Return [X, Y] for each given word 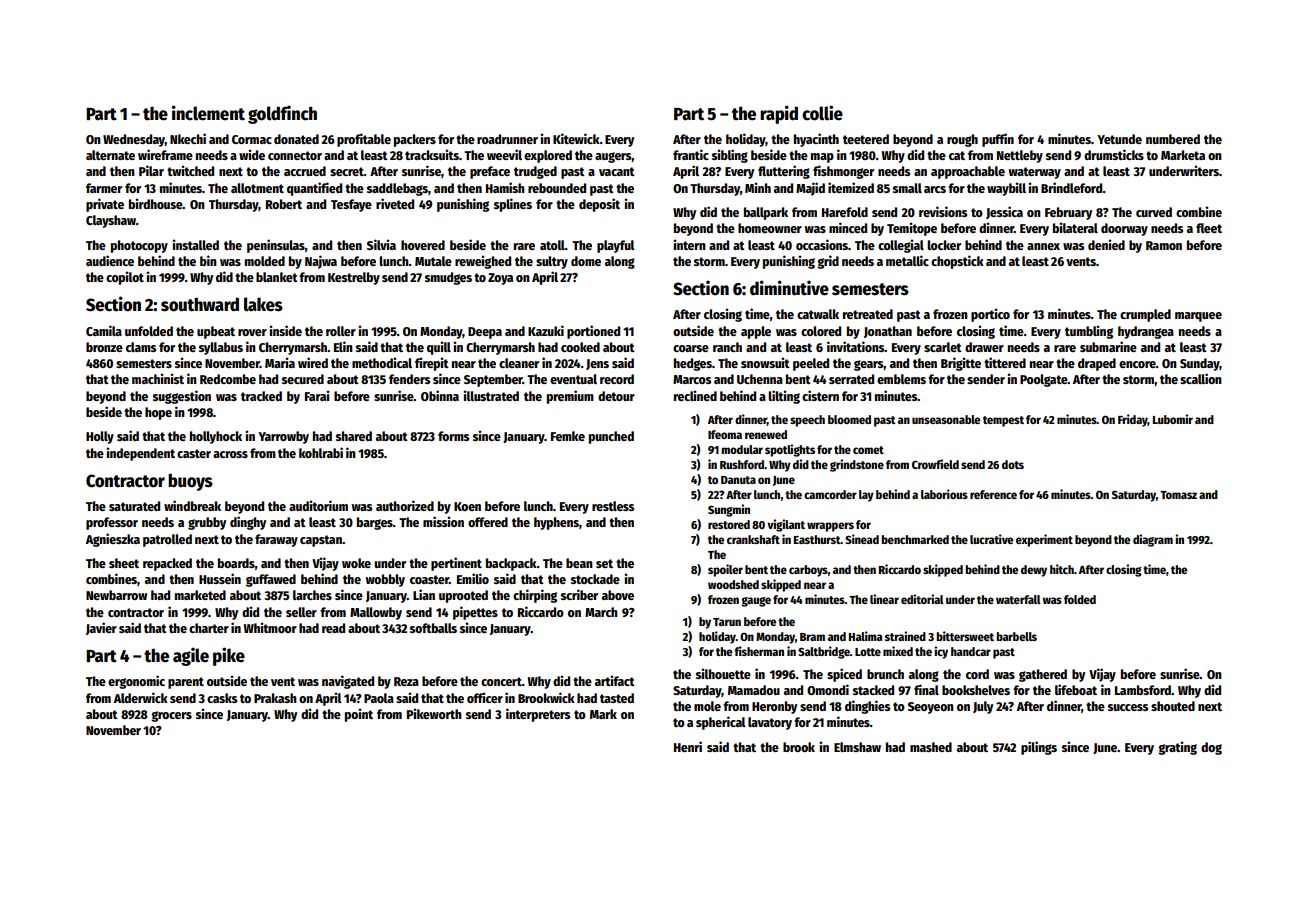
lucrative [991, 539]
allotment [257, 188]
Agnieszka [113, 540]
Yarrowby [283, 437]
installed [195, 244]
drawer [984, 347]
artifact [615, 680]
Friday [1133, 420]
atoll [552, 245]
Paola [379, 698]
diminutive [789, 288]
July [983, 707]
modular [742, 449]
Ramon [1164, 245]
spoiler [725, 570]
